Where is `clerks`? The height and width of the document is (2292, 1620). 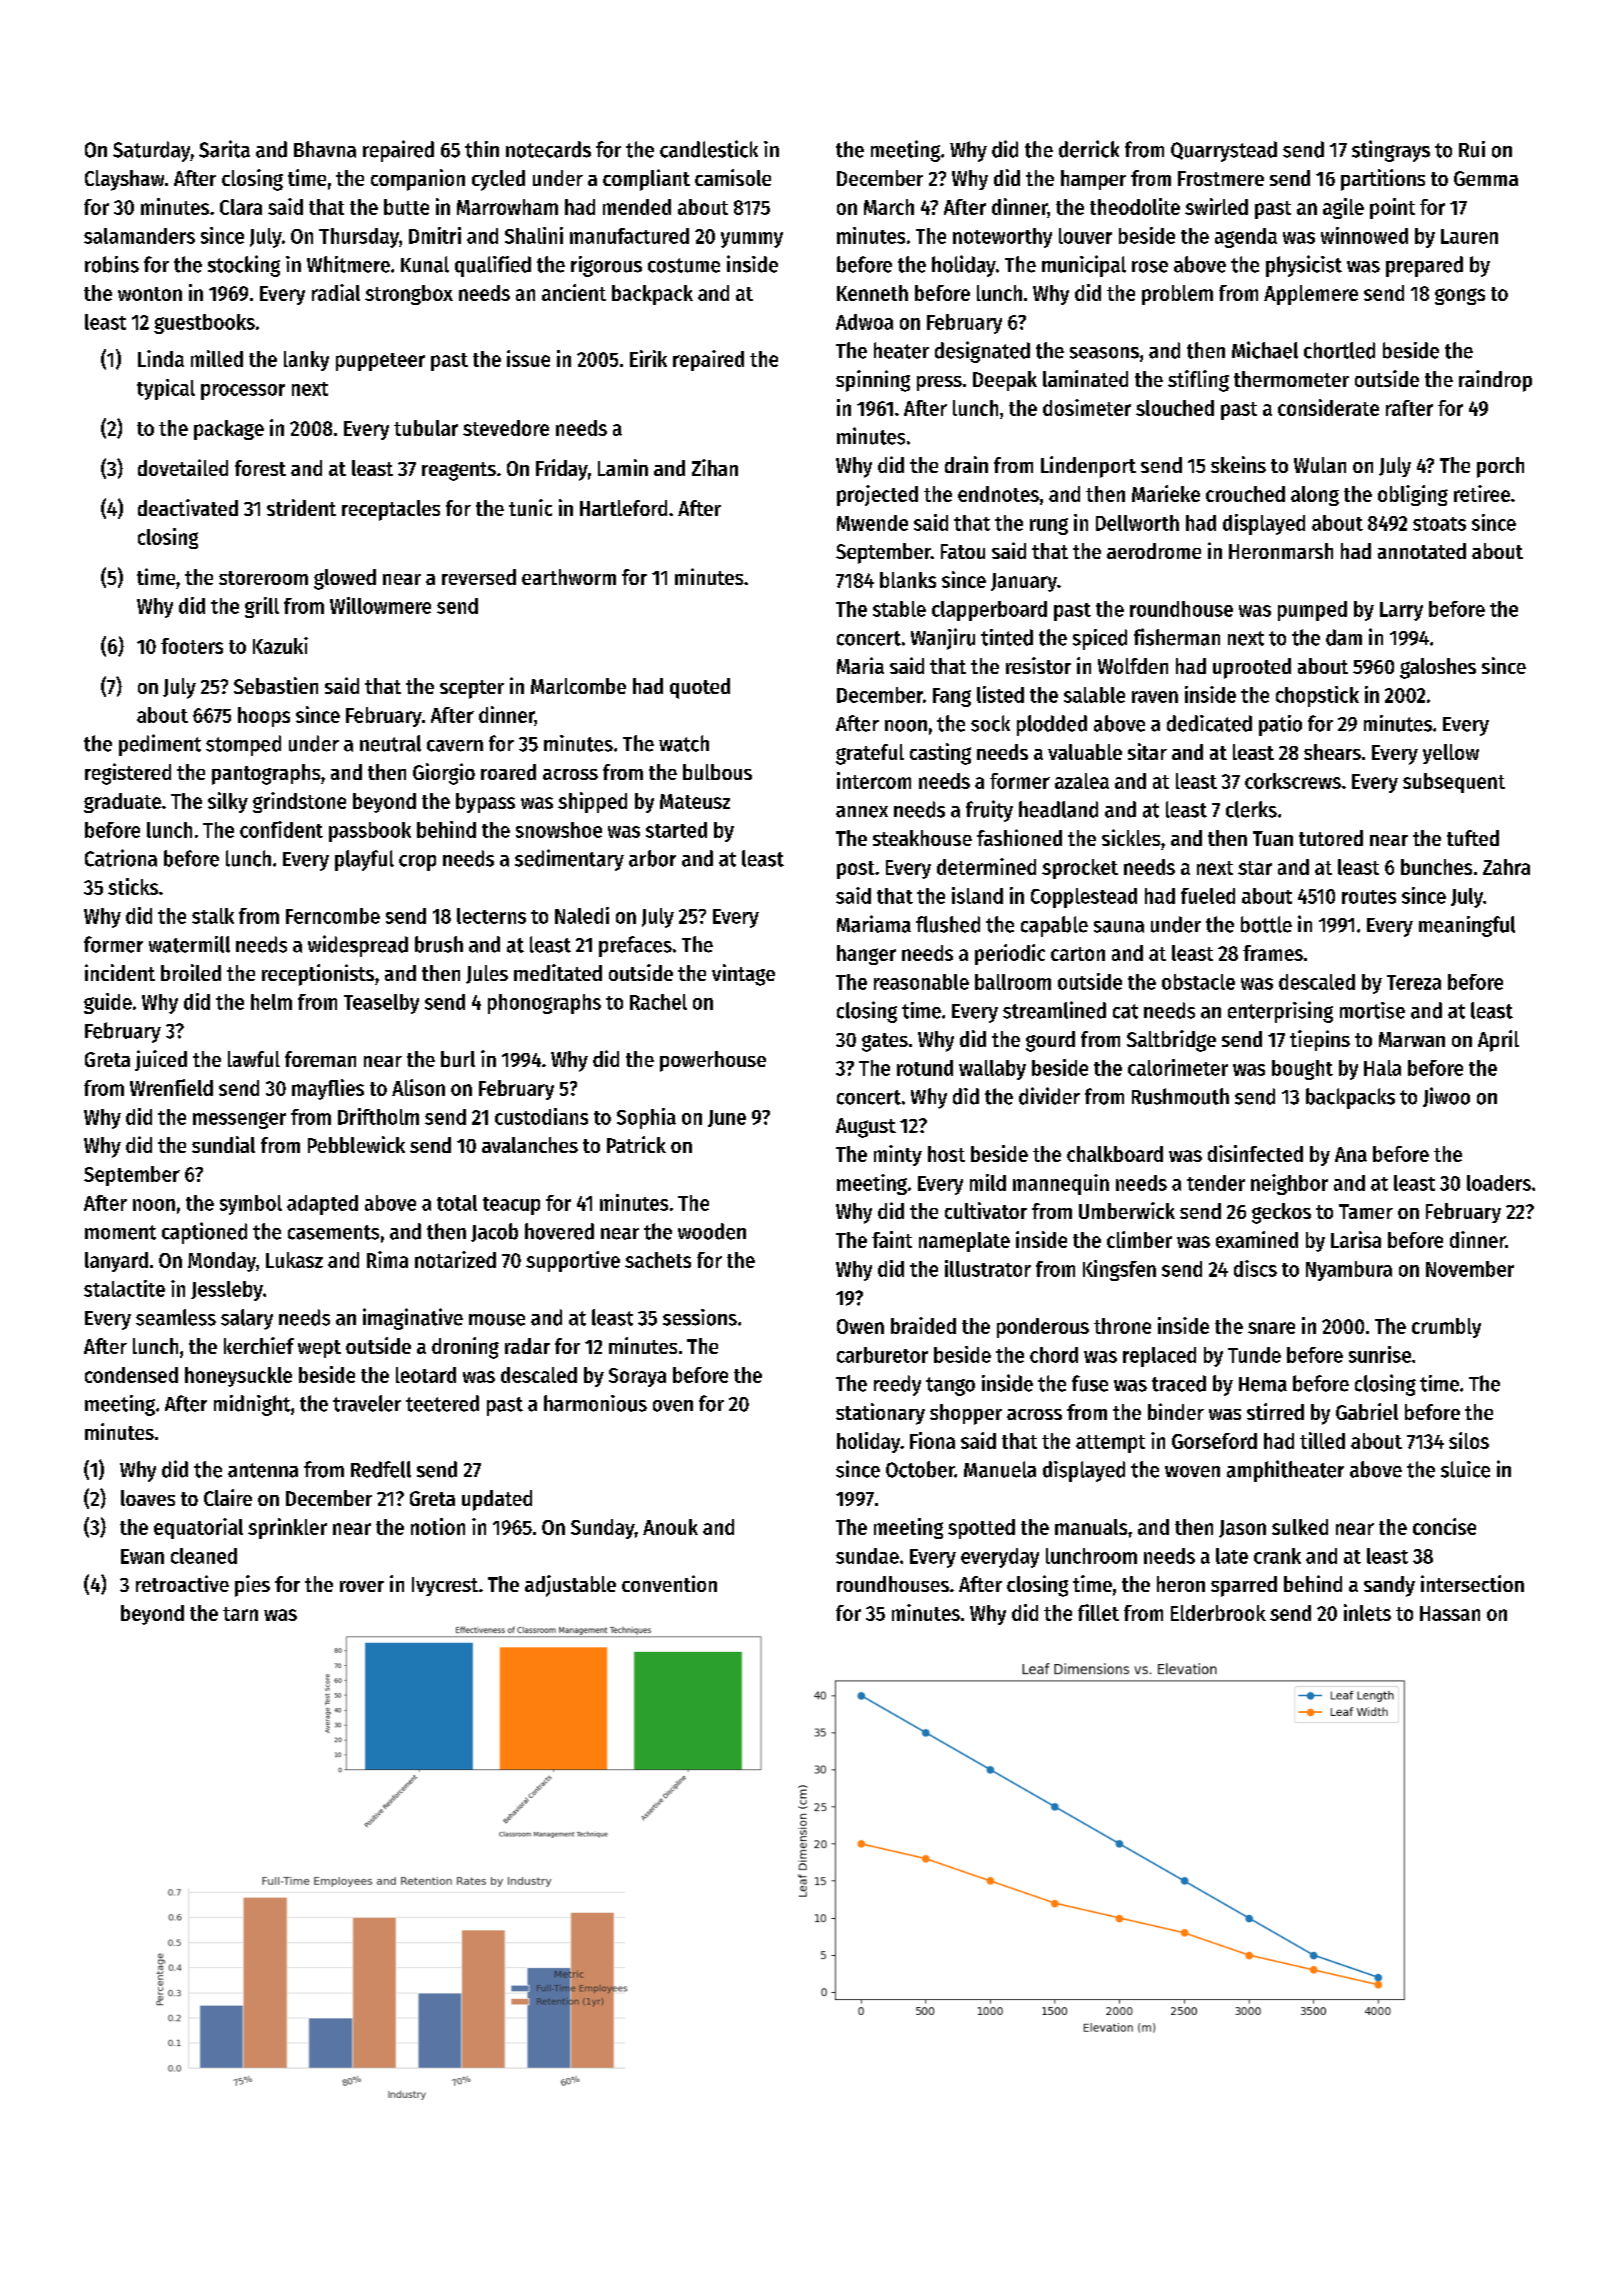
clerks is located at coordinates (1251, 809).
